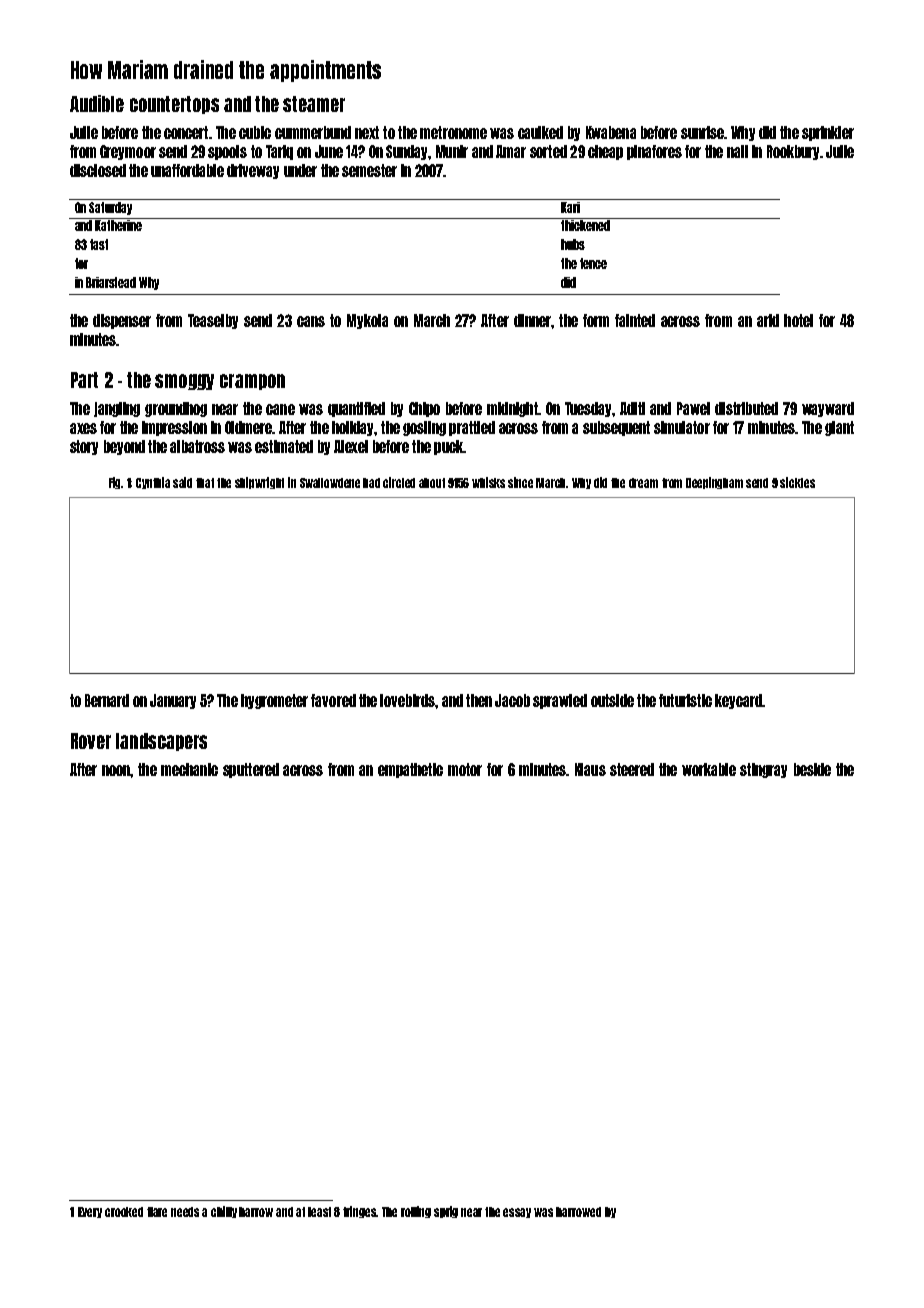  Describe the element at coordinates (224, 1212) in the document. I see `chilly` at that location.
